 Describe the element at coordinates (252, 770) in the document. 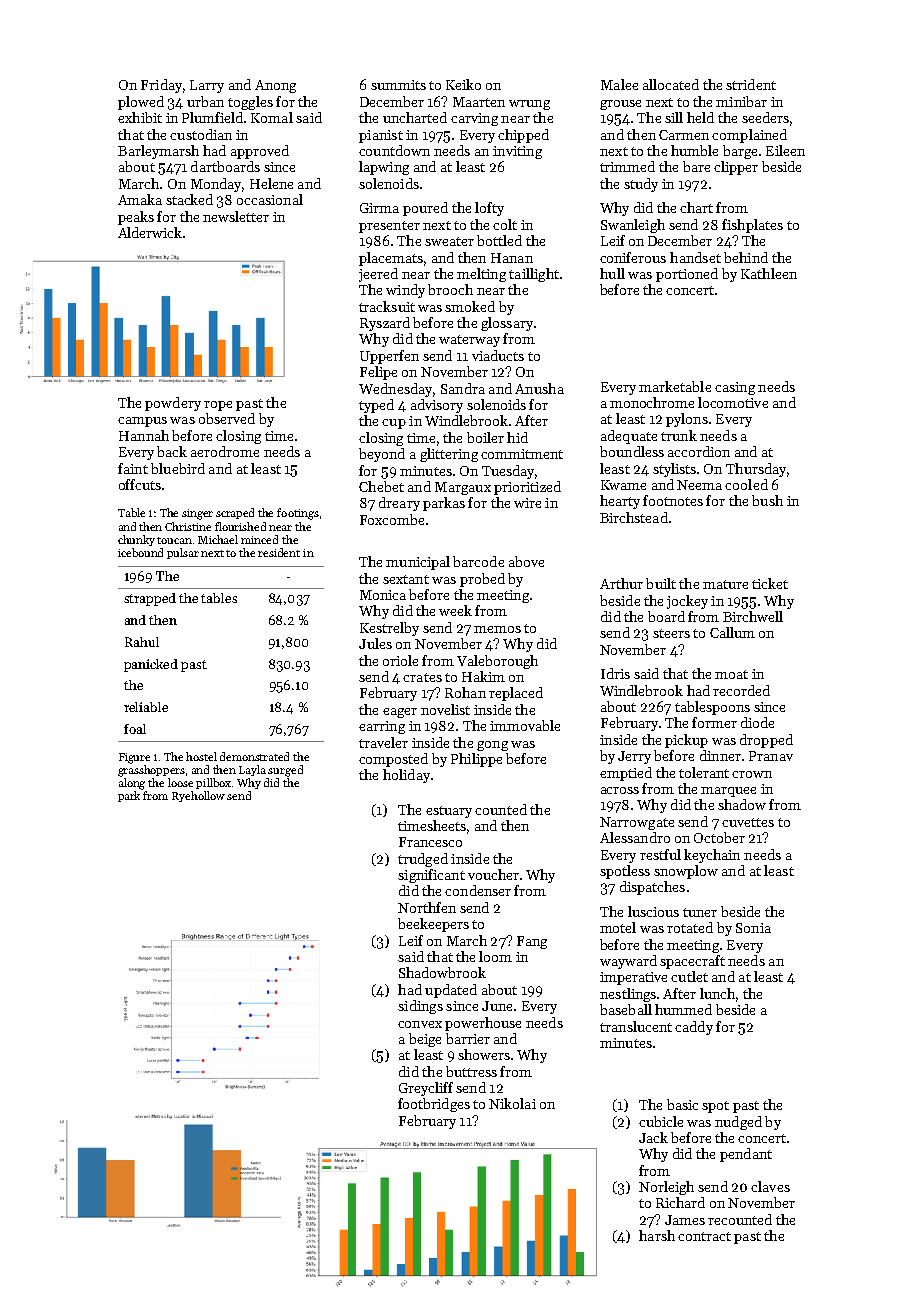

I see `Layla` at that location.
